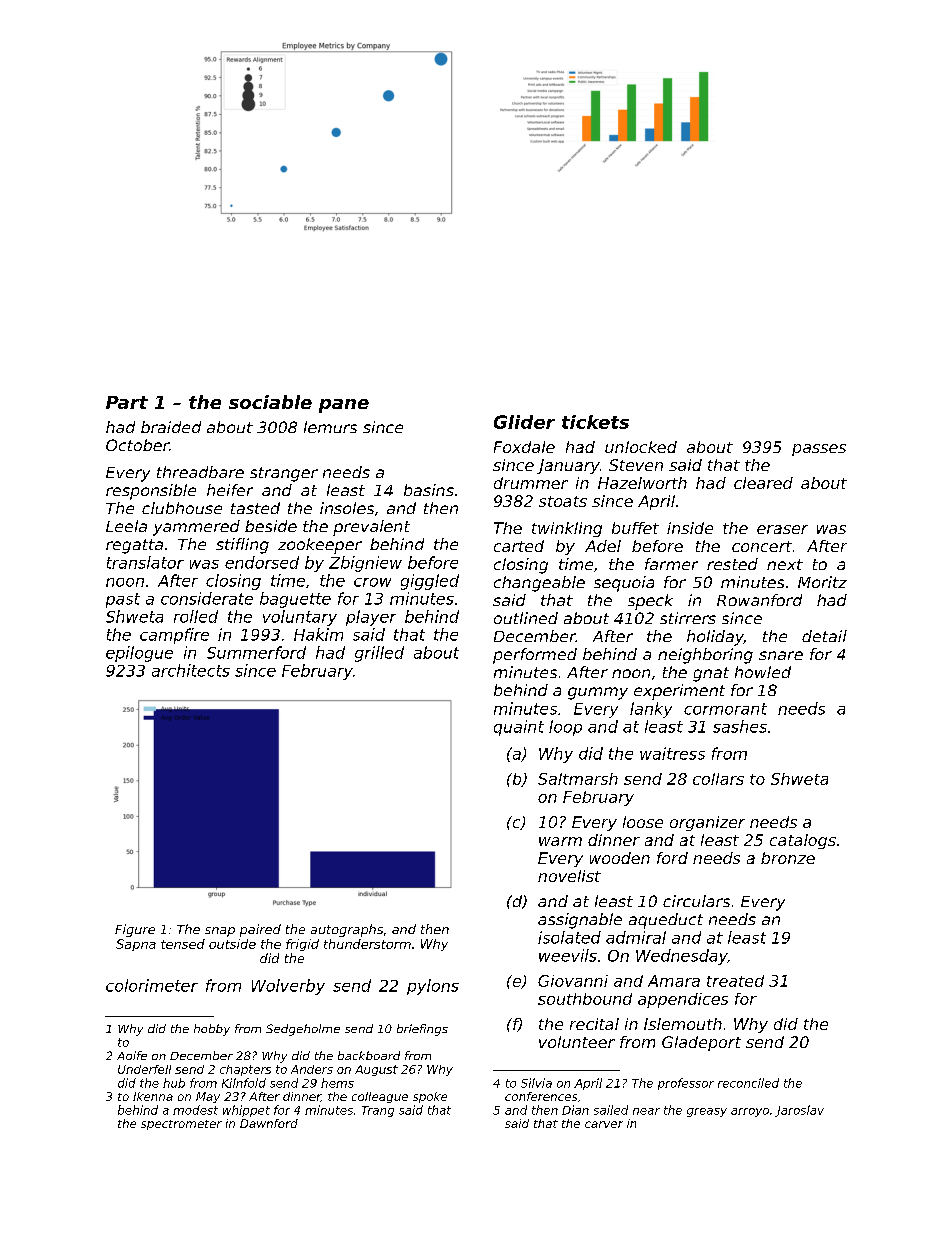  Describe the element at coordinates (531, 483) in the screenshot. I see `drummer` at that location.
